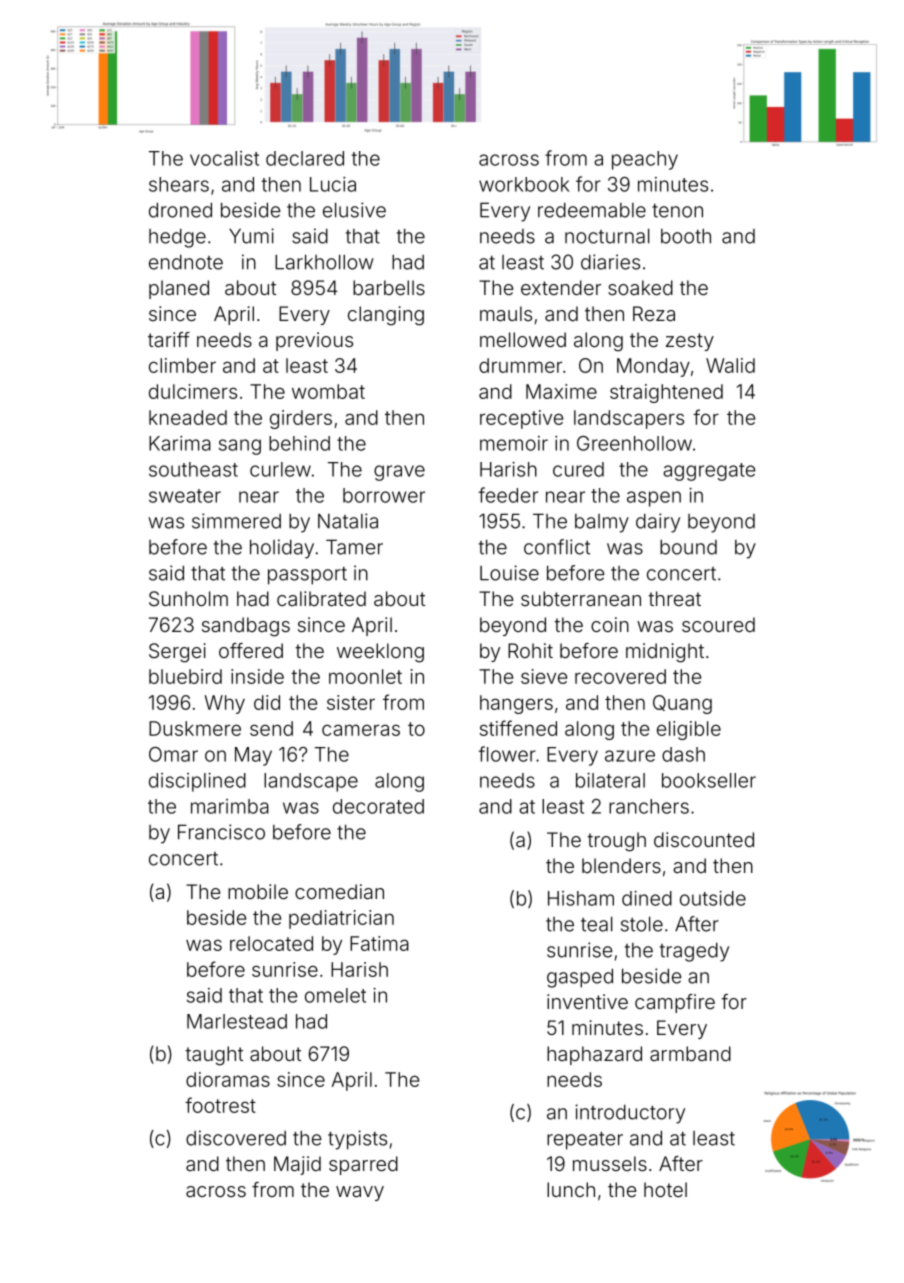 The width and height of the screenshot is (904, 1283). Describe the element at coordinates (654, 499) in the screenshot. I see `aspen` at that location.
